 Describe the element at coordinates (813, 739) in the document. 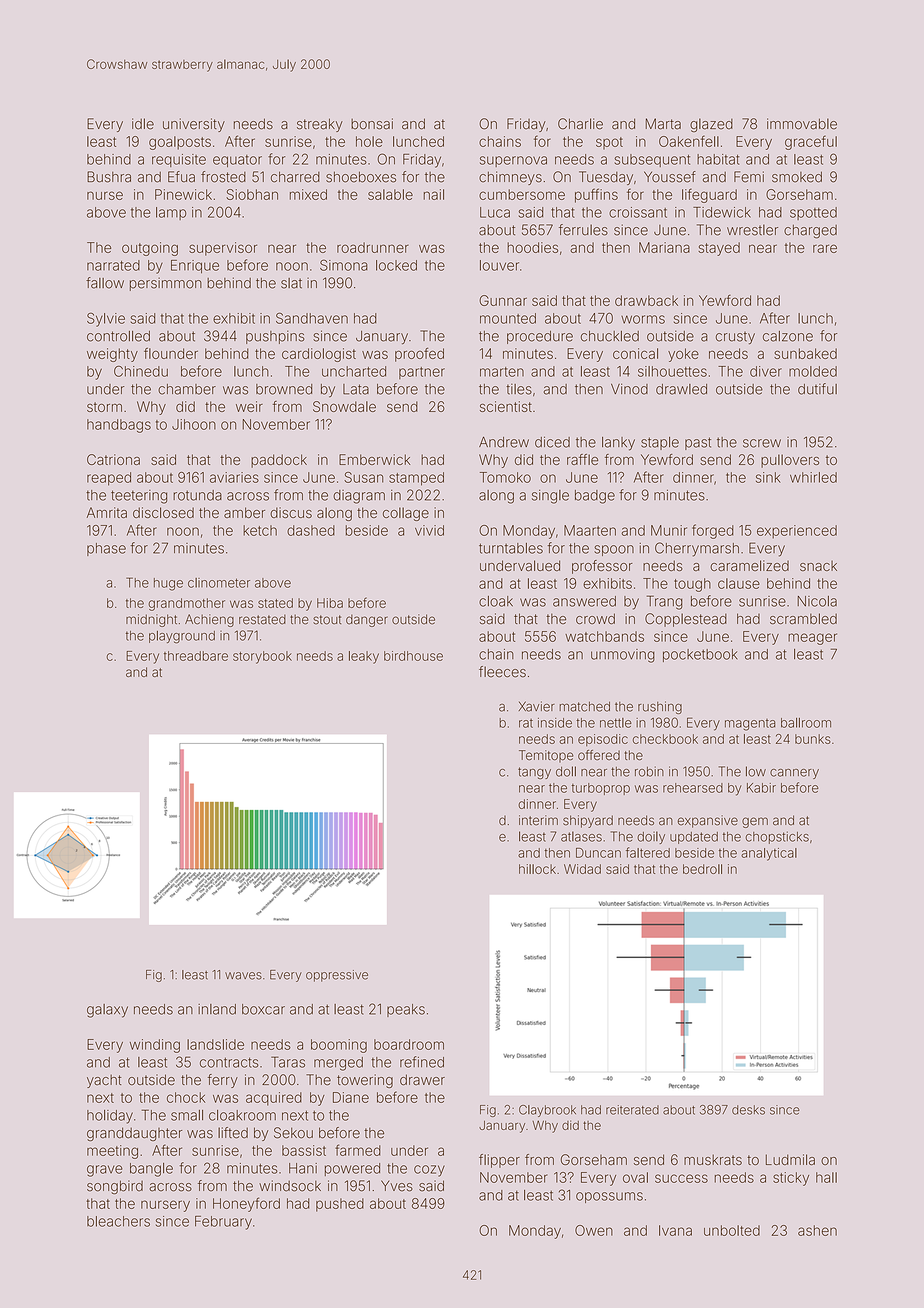

I see `bunks` at that location.
